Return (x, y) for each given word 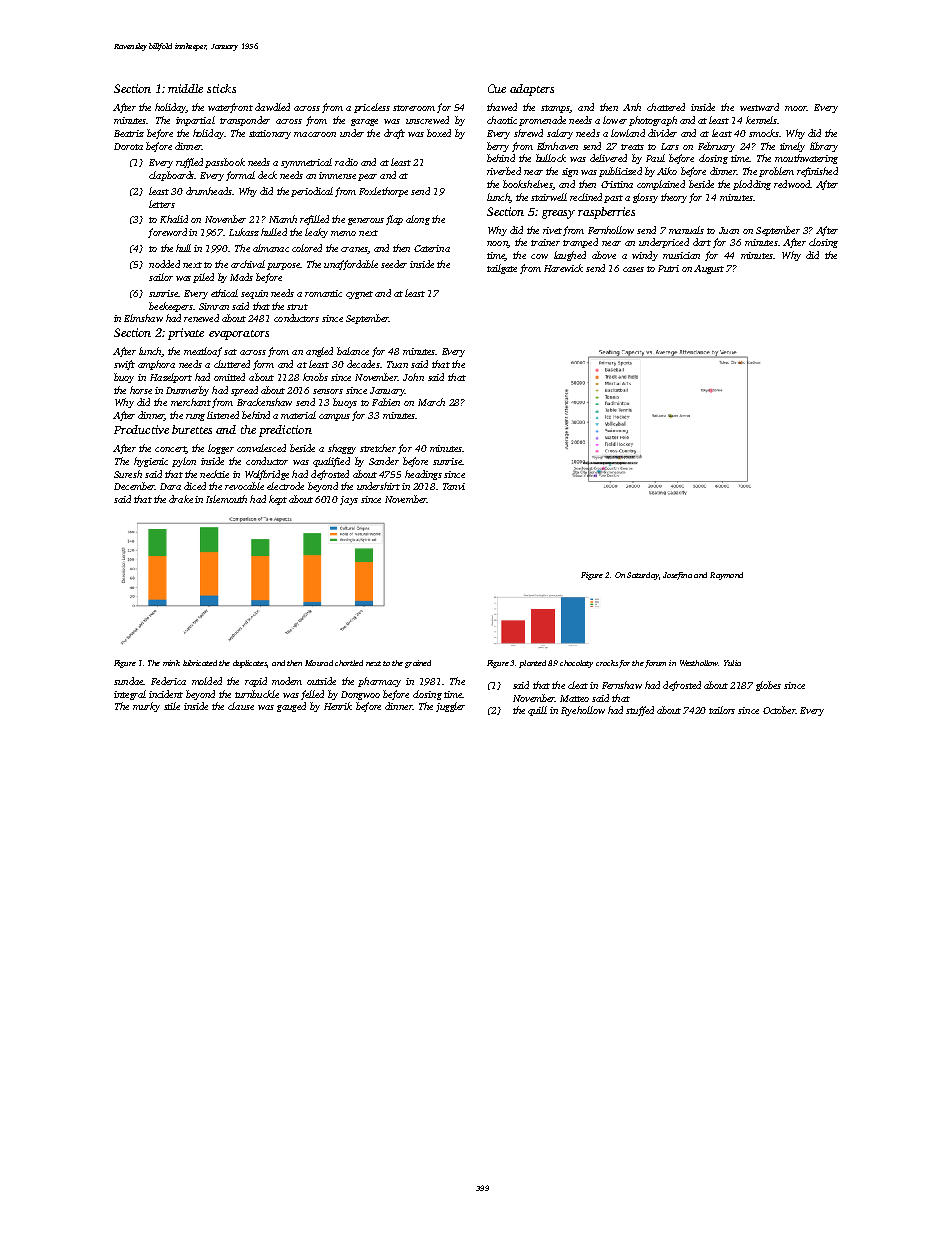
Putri (668, 268)
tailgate (502, 269)
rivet (552, 230)
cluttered (232, 364)
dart (702, 242)
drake (181, 499)
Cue (497, 88)
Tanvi (454, 486)
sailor (161, 277)
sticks (221, 88)
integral (130, 695)
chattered (666, 107)
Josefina (677, 576)
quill (537, 711)
